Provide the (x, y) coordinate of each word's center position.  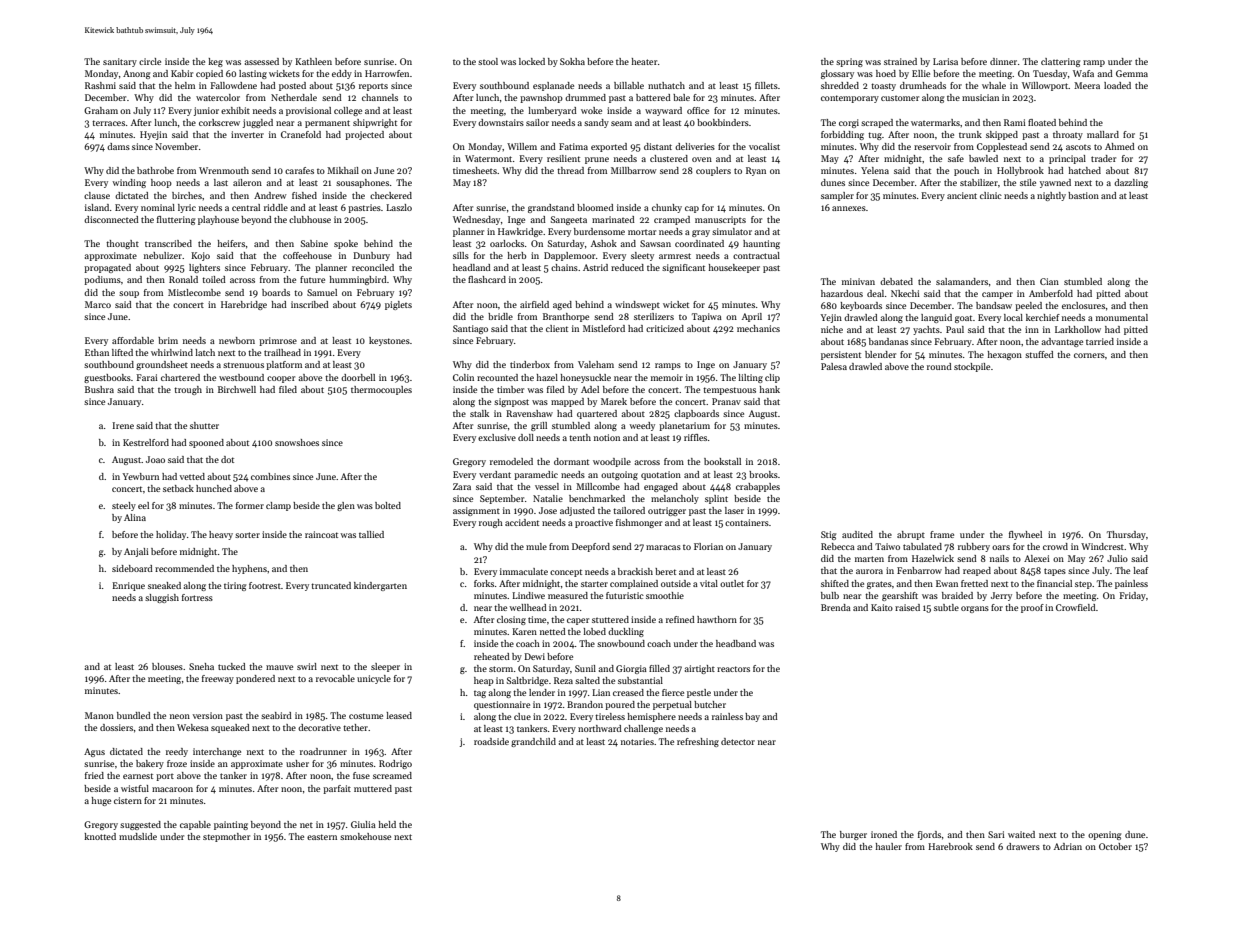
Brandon (585, 704)
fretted (974, 583)
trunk (970, 134)
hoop (161, 183)
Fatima (573, 146)
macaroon (172, 789)
